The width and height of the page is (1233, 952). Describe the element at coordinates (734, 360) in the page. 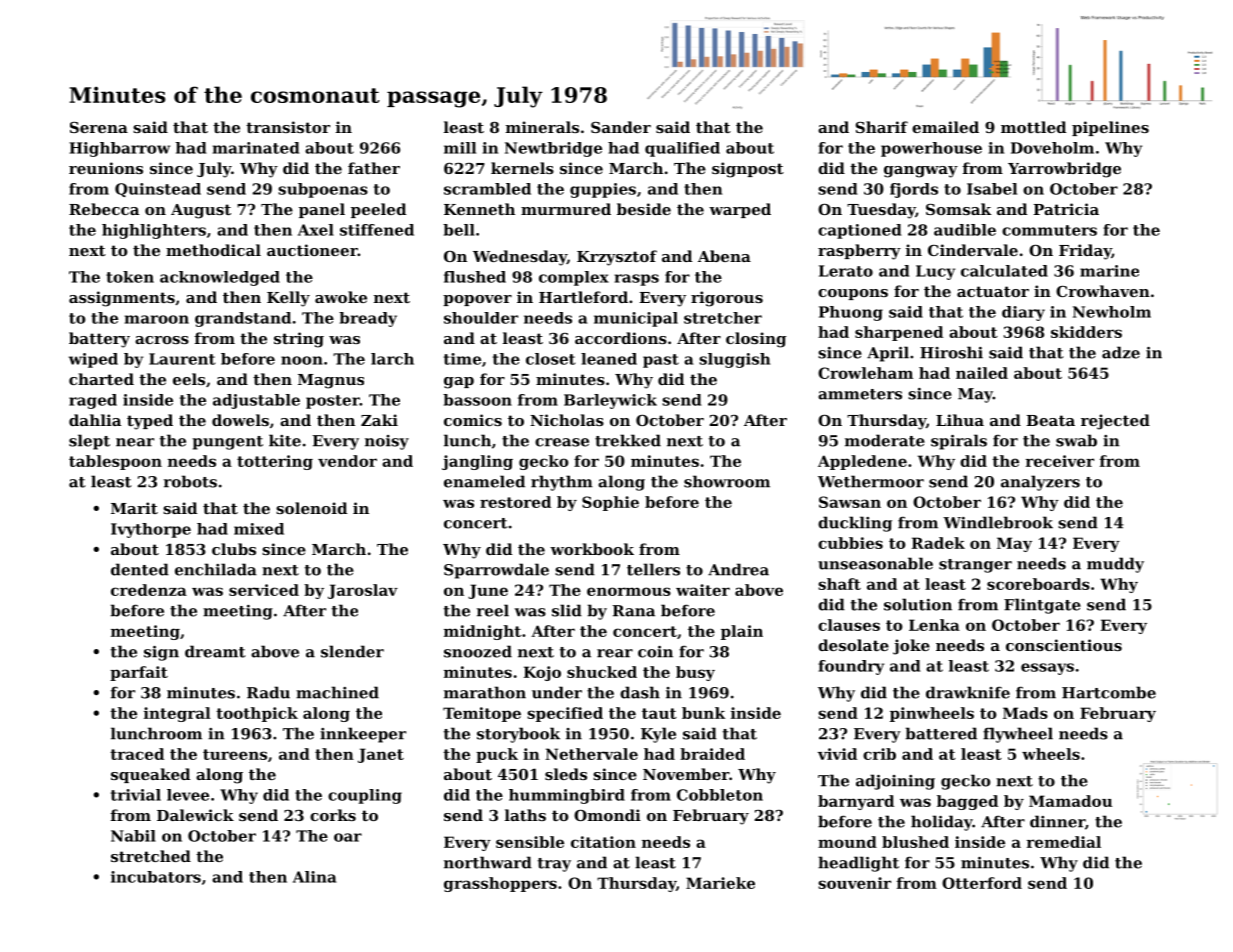

I see `sluggish` at that location.
